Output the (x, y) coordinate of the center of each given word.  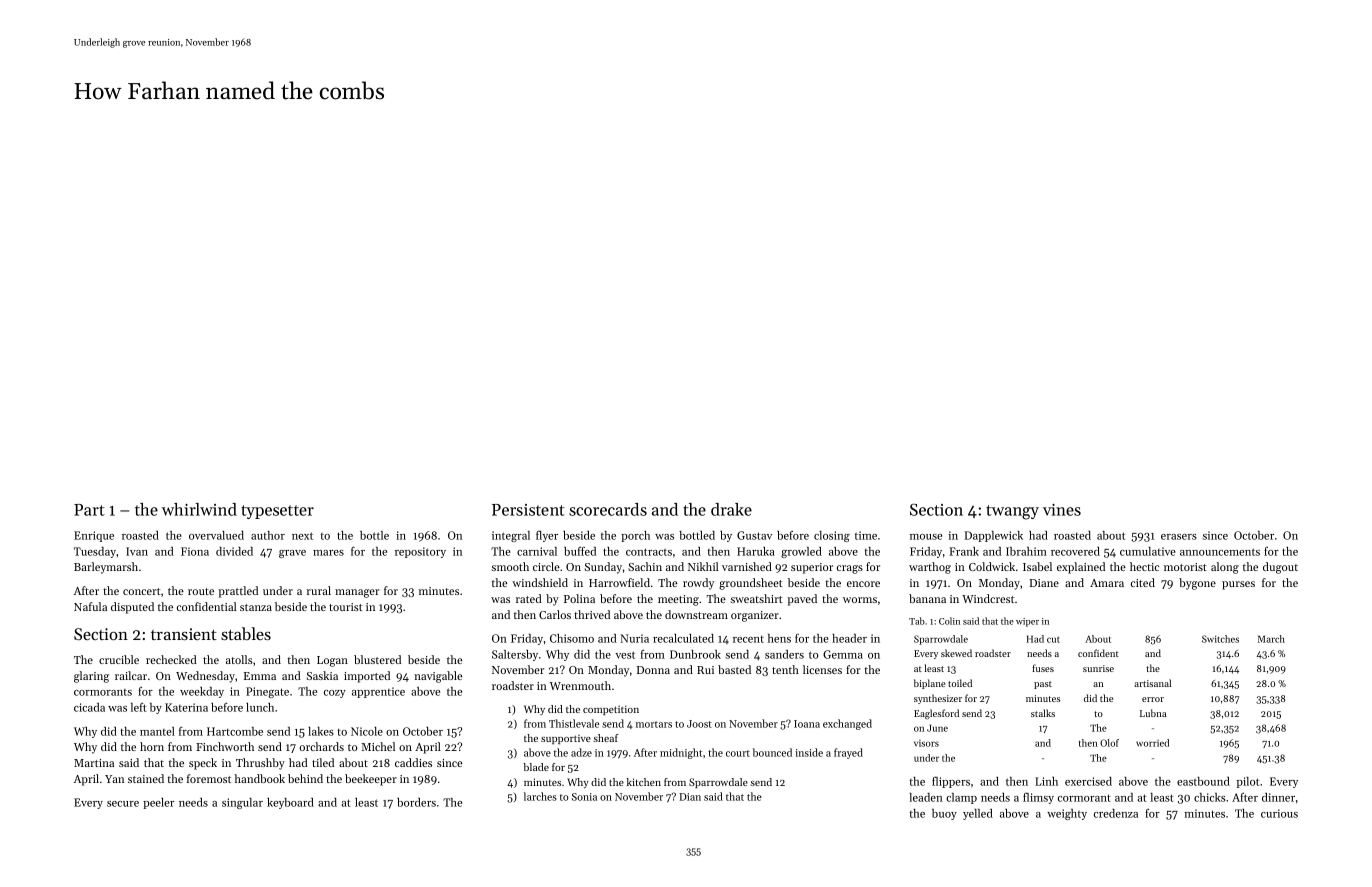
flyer (547, 536)
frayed (848, 753)
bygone (1197, 584)
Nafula (90, 606)
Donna (653, 670)
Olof (1109, 743)
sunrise (1098, 668)
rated (529, 598)
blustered (377, 659)
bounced (772, 752)
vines (1062, 510)
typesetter (277, 512)
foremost (209, 778)
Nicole (367, 731)
